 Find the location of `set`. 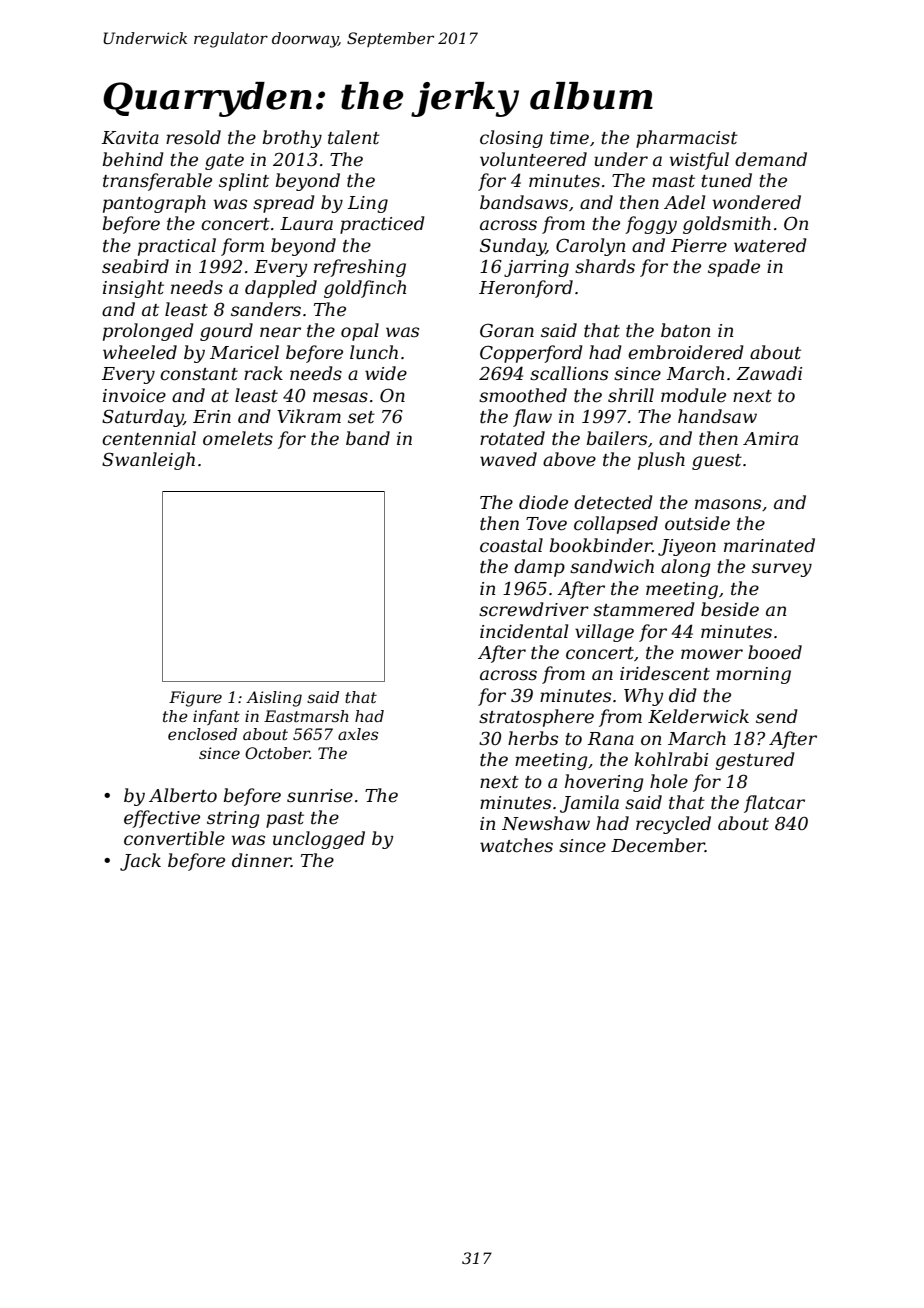

set is located at coordinates (361, 417).
